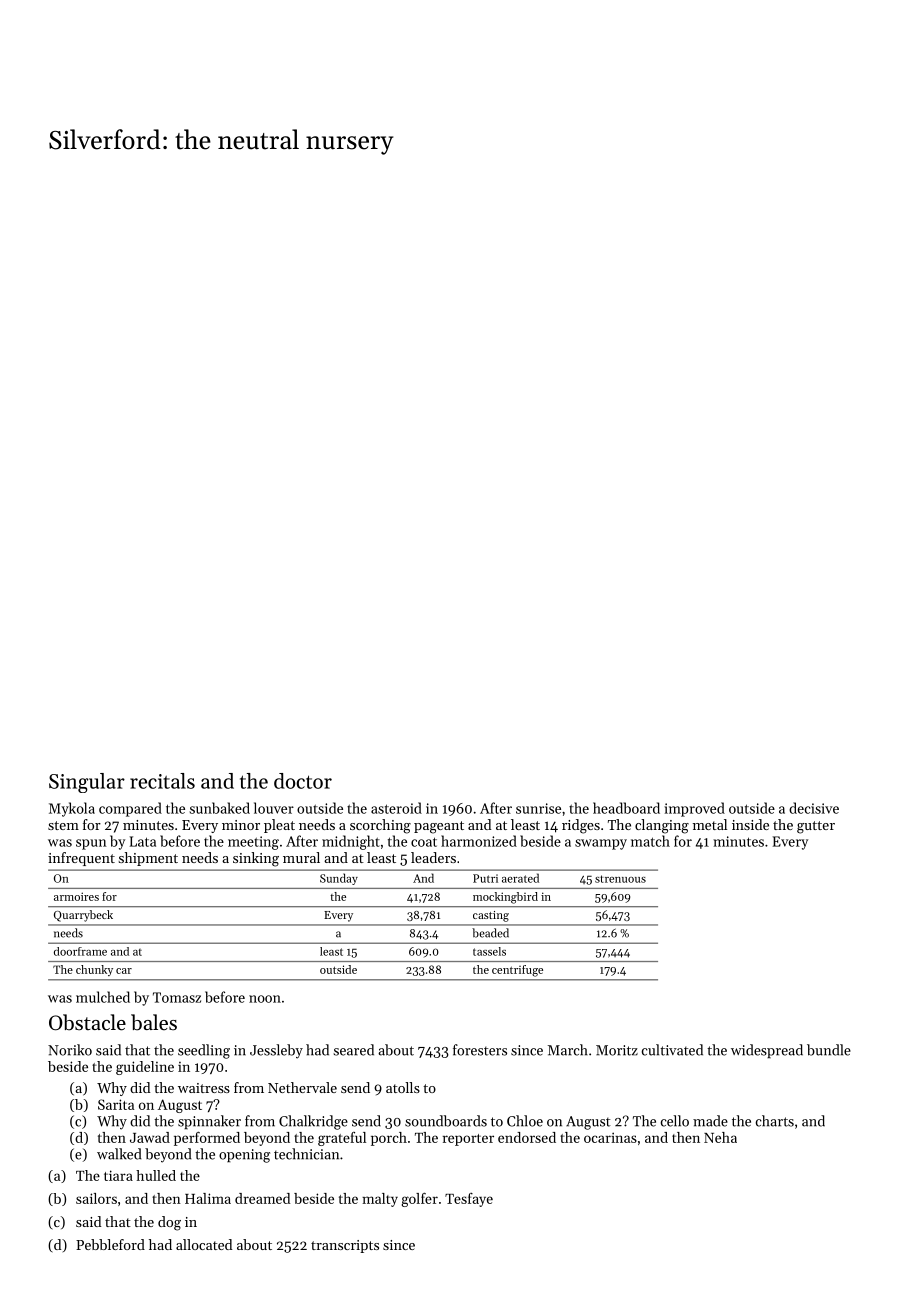 This document has width=908, height=1316. Describe the element at coordinates (775, 1121) in the document. I see `charts` at that location.
